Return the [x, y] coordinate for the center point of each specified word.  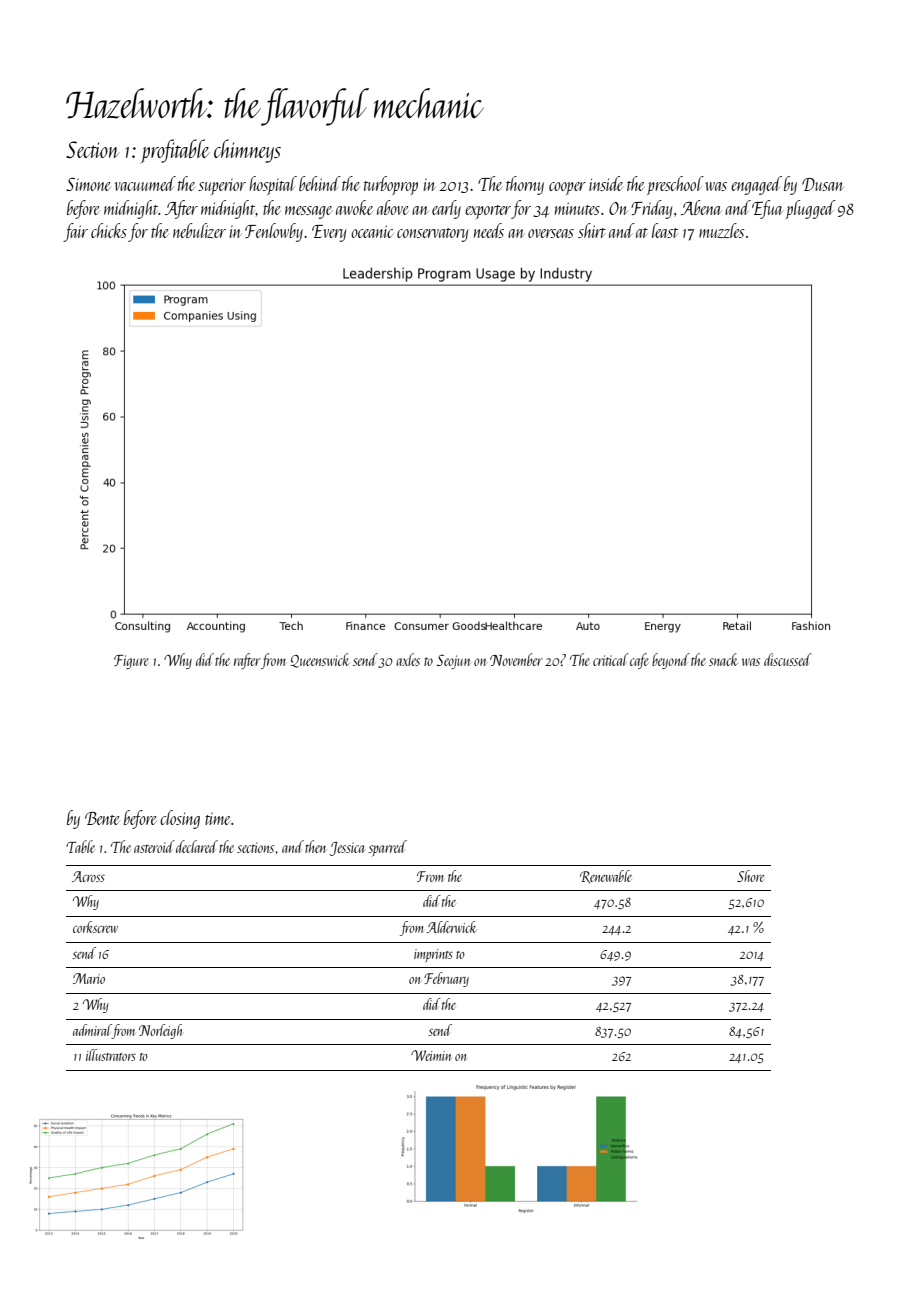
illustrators [111, 1055]
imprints [433, 955]
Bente [102, 818]
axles [408, 659]
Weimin [431, 1055]
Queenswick [320, 660]
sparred [387, 848]
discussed [788, 659]
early [446, 209]
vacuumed [145, 183]
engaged [756, 185]
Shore [750, 876]
